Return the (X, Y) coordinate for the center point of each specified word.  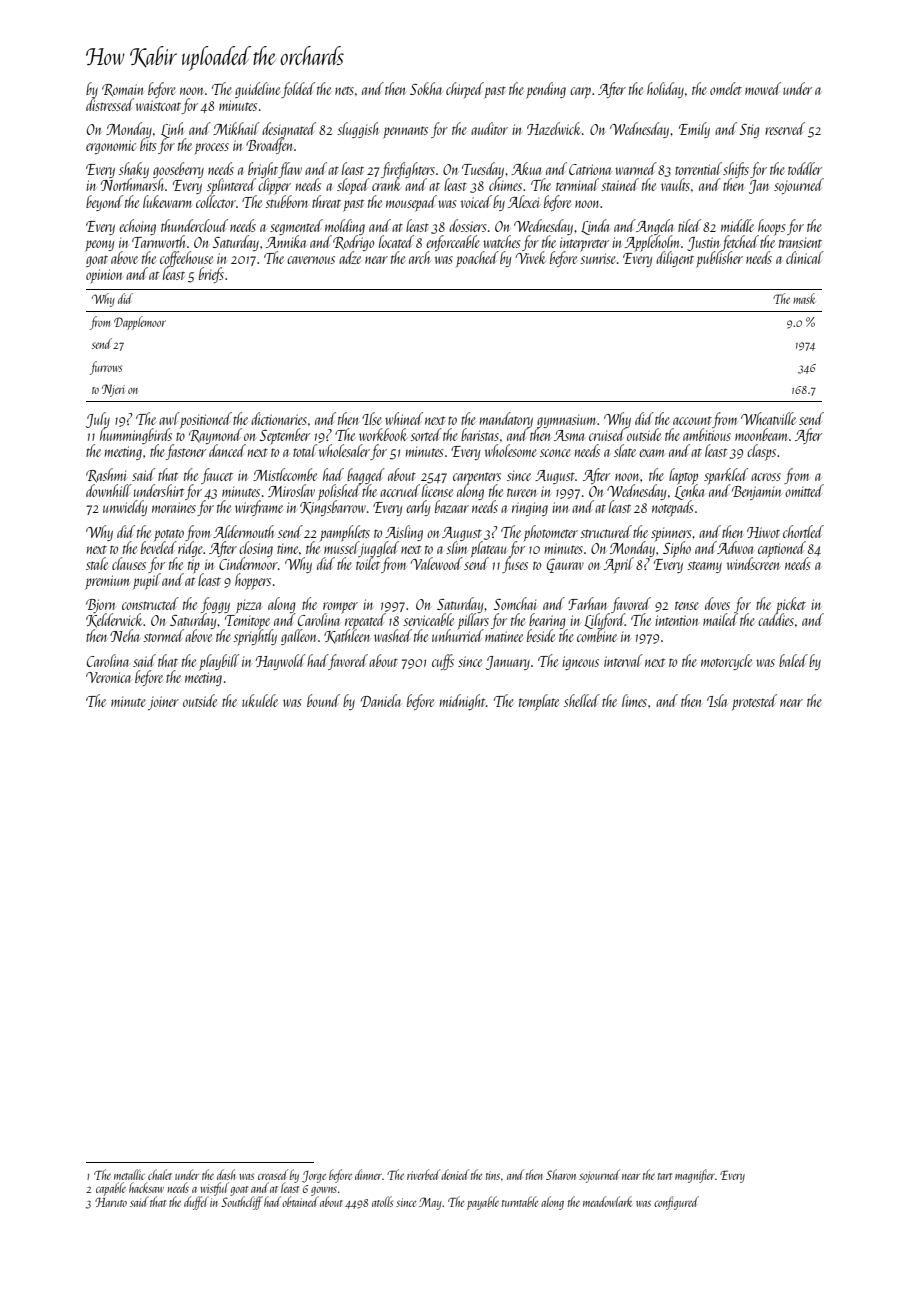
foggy (215, 605)
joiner (163, 703)
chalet (160, 1174)
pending (546, 90)
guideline (257, 90)
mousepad (411, 203)
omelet (726, 88)
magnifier (695, 1176)
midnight (462, 702)
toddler (805, 168)
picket (790, 605)
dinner (368, 1174)
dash (226, 1174)
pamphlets (345, 533)
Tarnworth (159, 241)
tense (687, 605)
